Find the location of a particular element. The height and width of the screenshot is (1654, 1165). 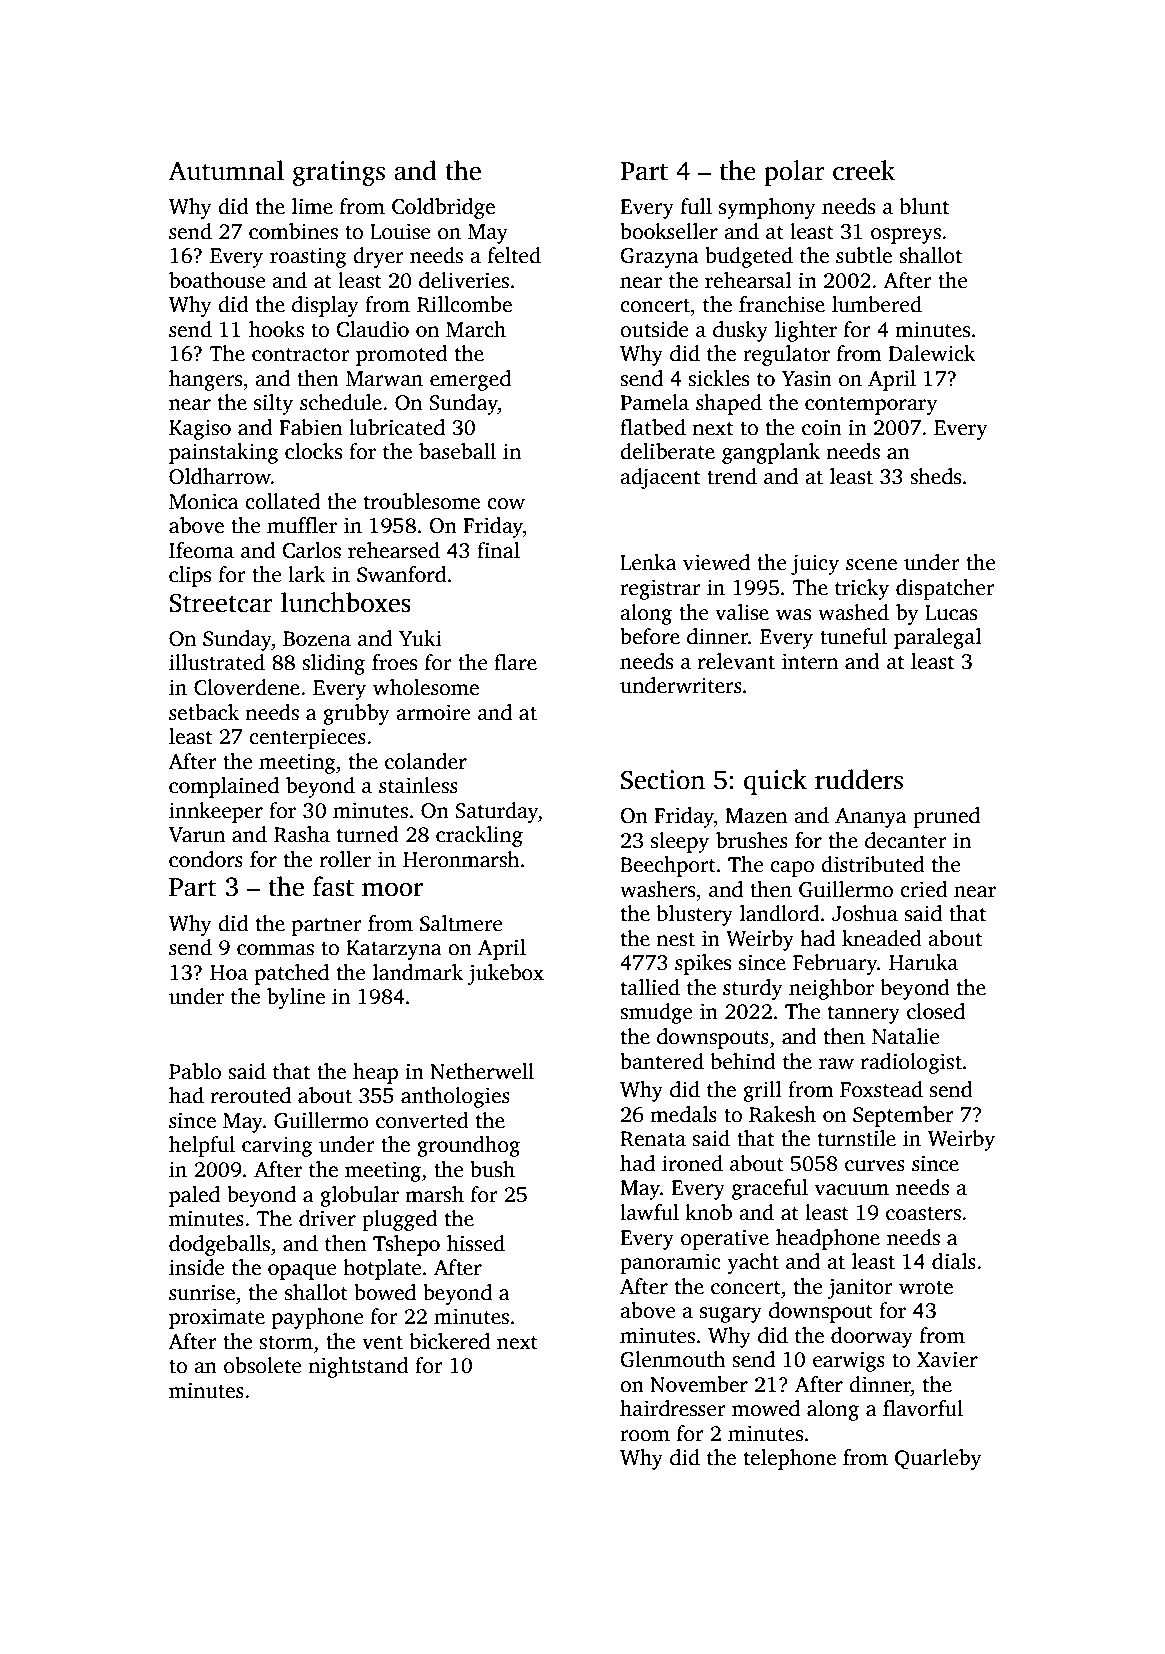

intern is located at coordinates (810, 661).
